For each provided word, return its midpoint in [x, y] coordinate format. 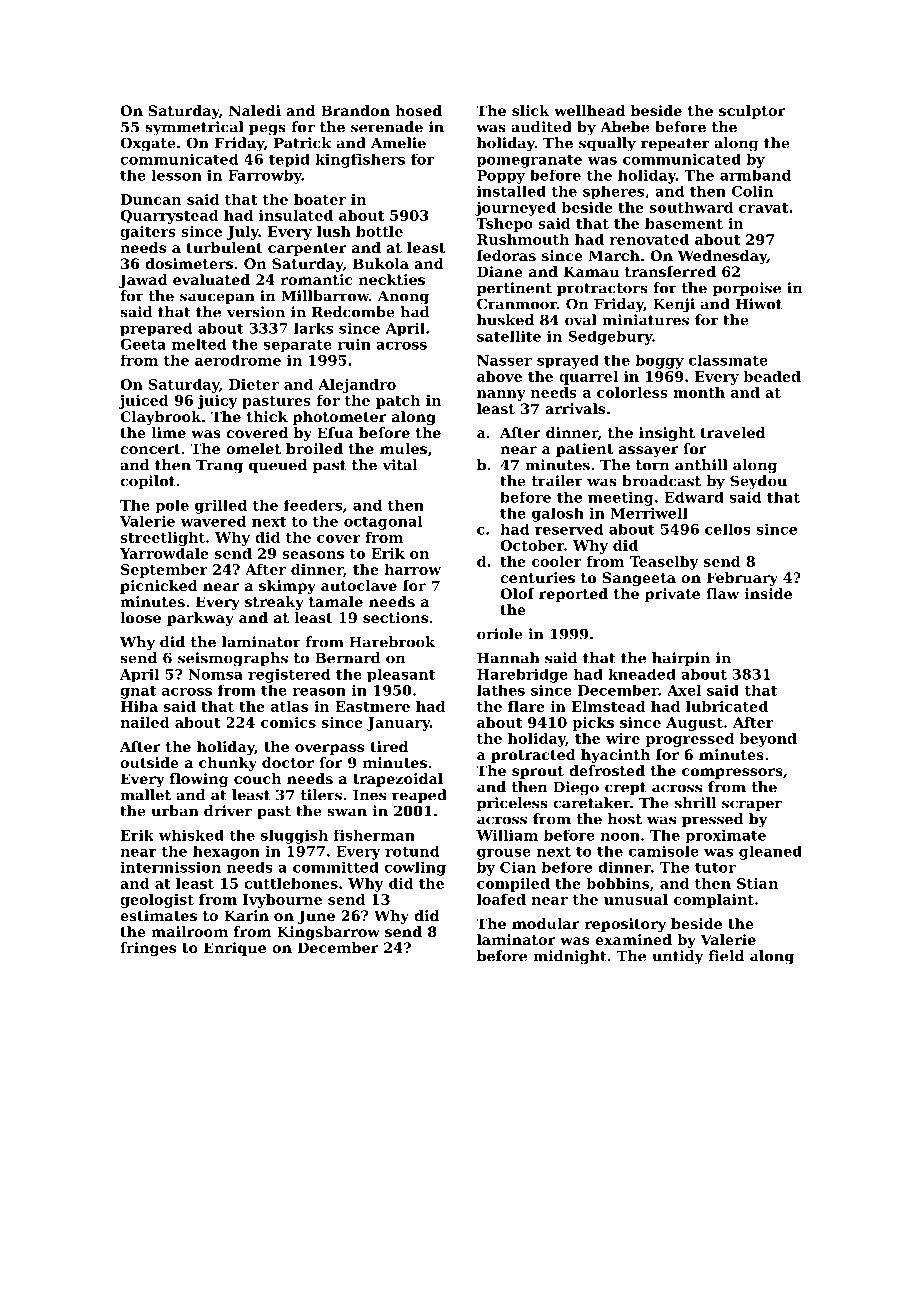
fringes [148, 949]
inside [768, 593]
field [726, 956]
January [398, 724]
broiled [314, 448]
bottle [379, 231]
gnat [138, 692]
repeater [675, 144]
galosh [558, 514]
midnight [570, 957]
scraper [752, 805]
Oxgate [148, 144]
